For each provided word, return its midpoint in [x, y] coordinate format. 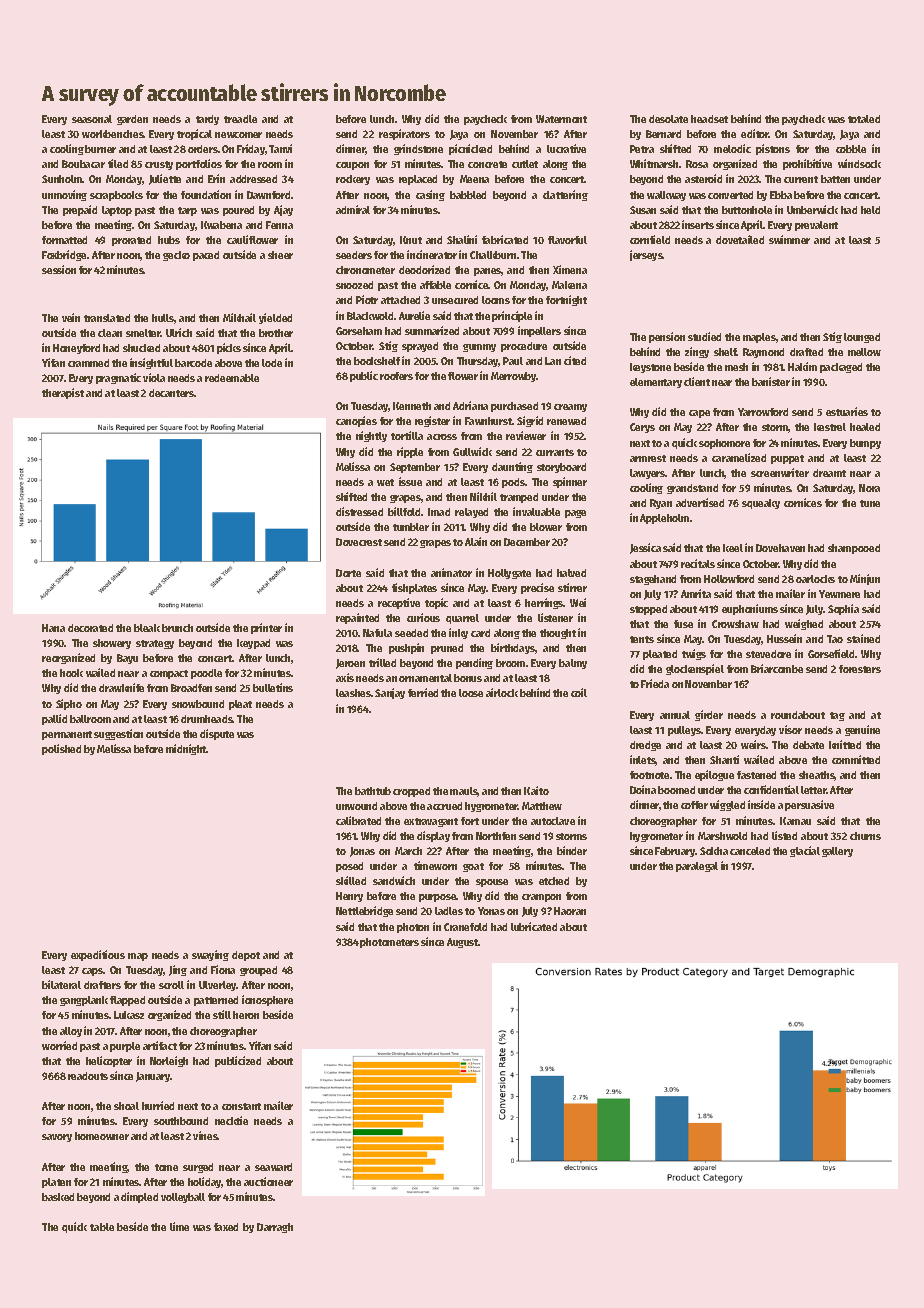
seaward [273, 1167]
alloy [71, 1032]
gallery [837, 852]
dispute [217, 734]
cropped [411, 792]
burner [100, 149]
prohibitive [807, 164]
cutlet [525, 164]
